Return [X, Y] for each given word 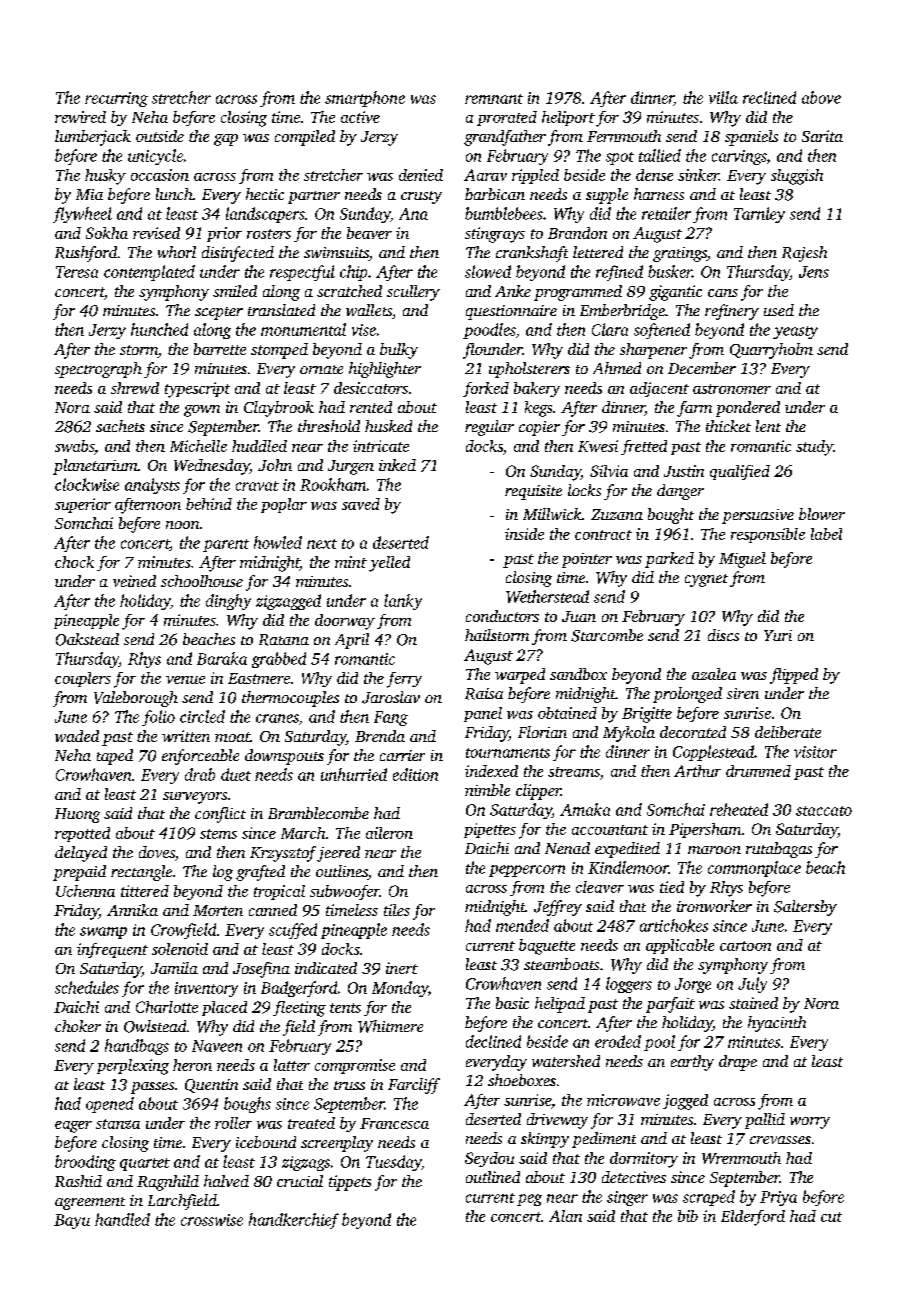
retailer [666, 213]
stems [218, 834]
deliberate [788, 732]
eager [73, 1127]
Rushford [86, 254]
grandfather [505, 138]
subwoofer [344, 892]
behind [209, 504]
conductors [502, 616]
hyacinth [777, 1024]
